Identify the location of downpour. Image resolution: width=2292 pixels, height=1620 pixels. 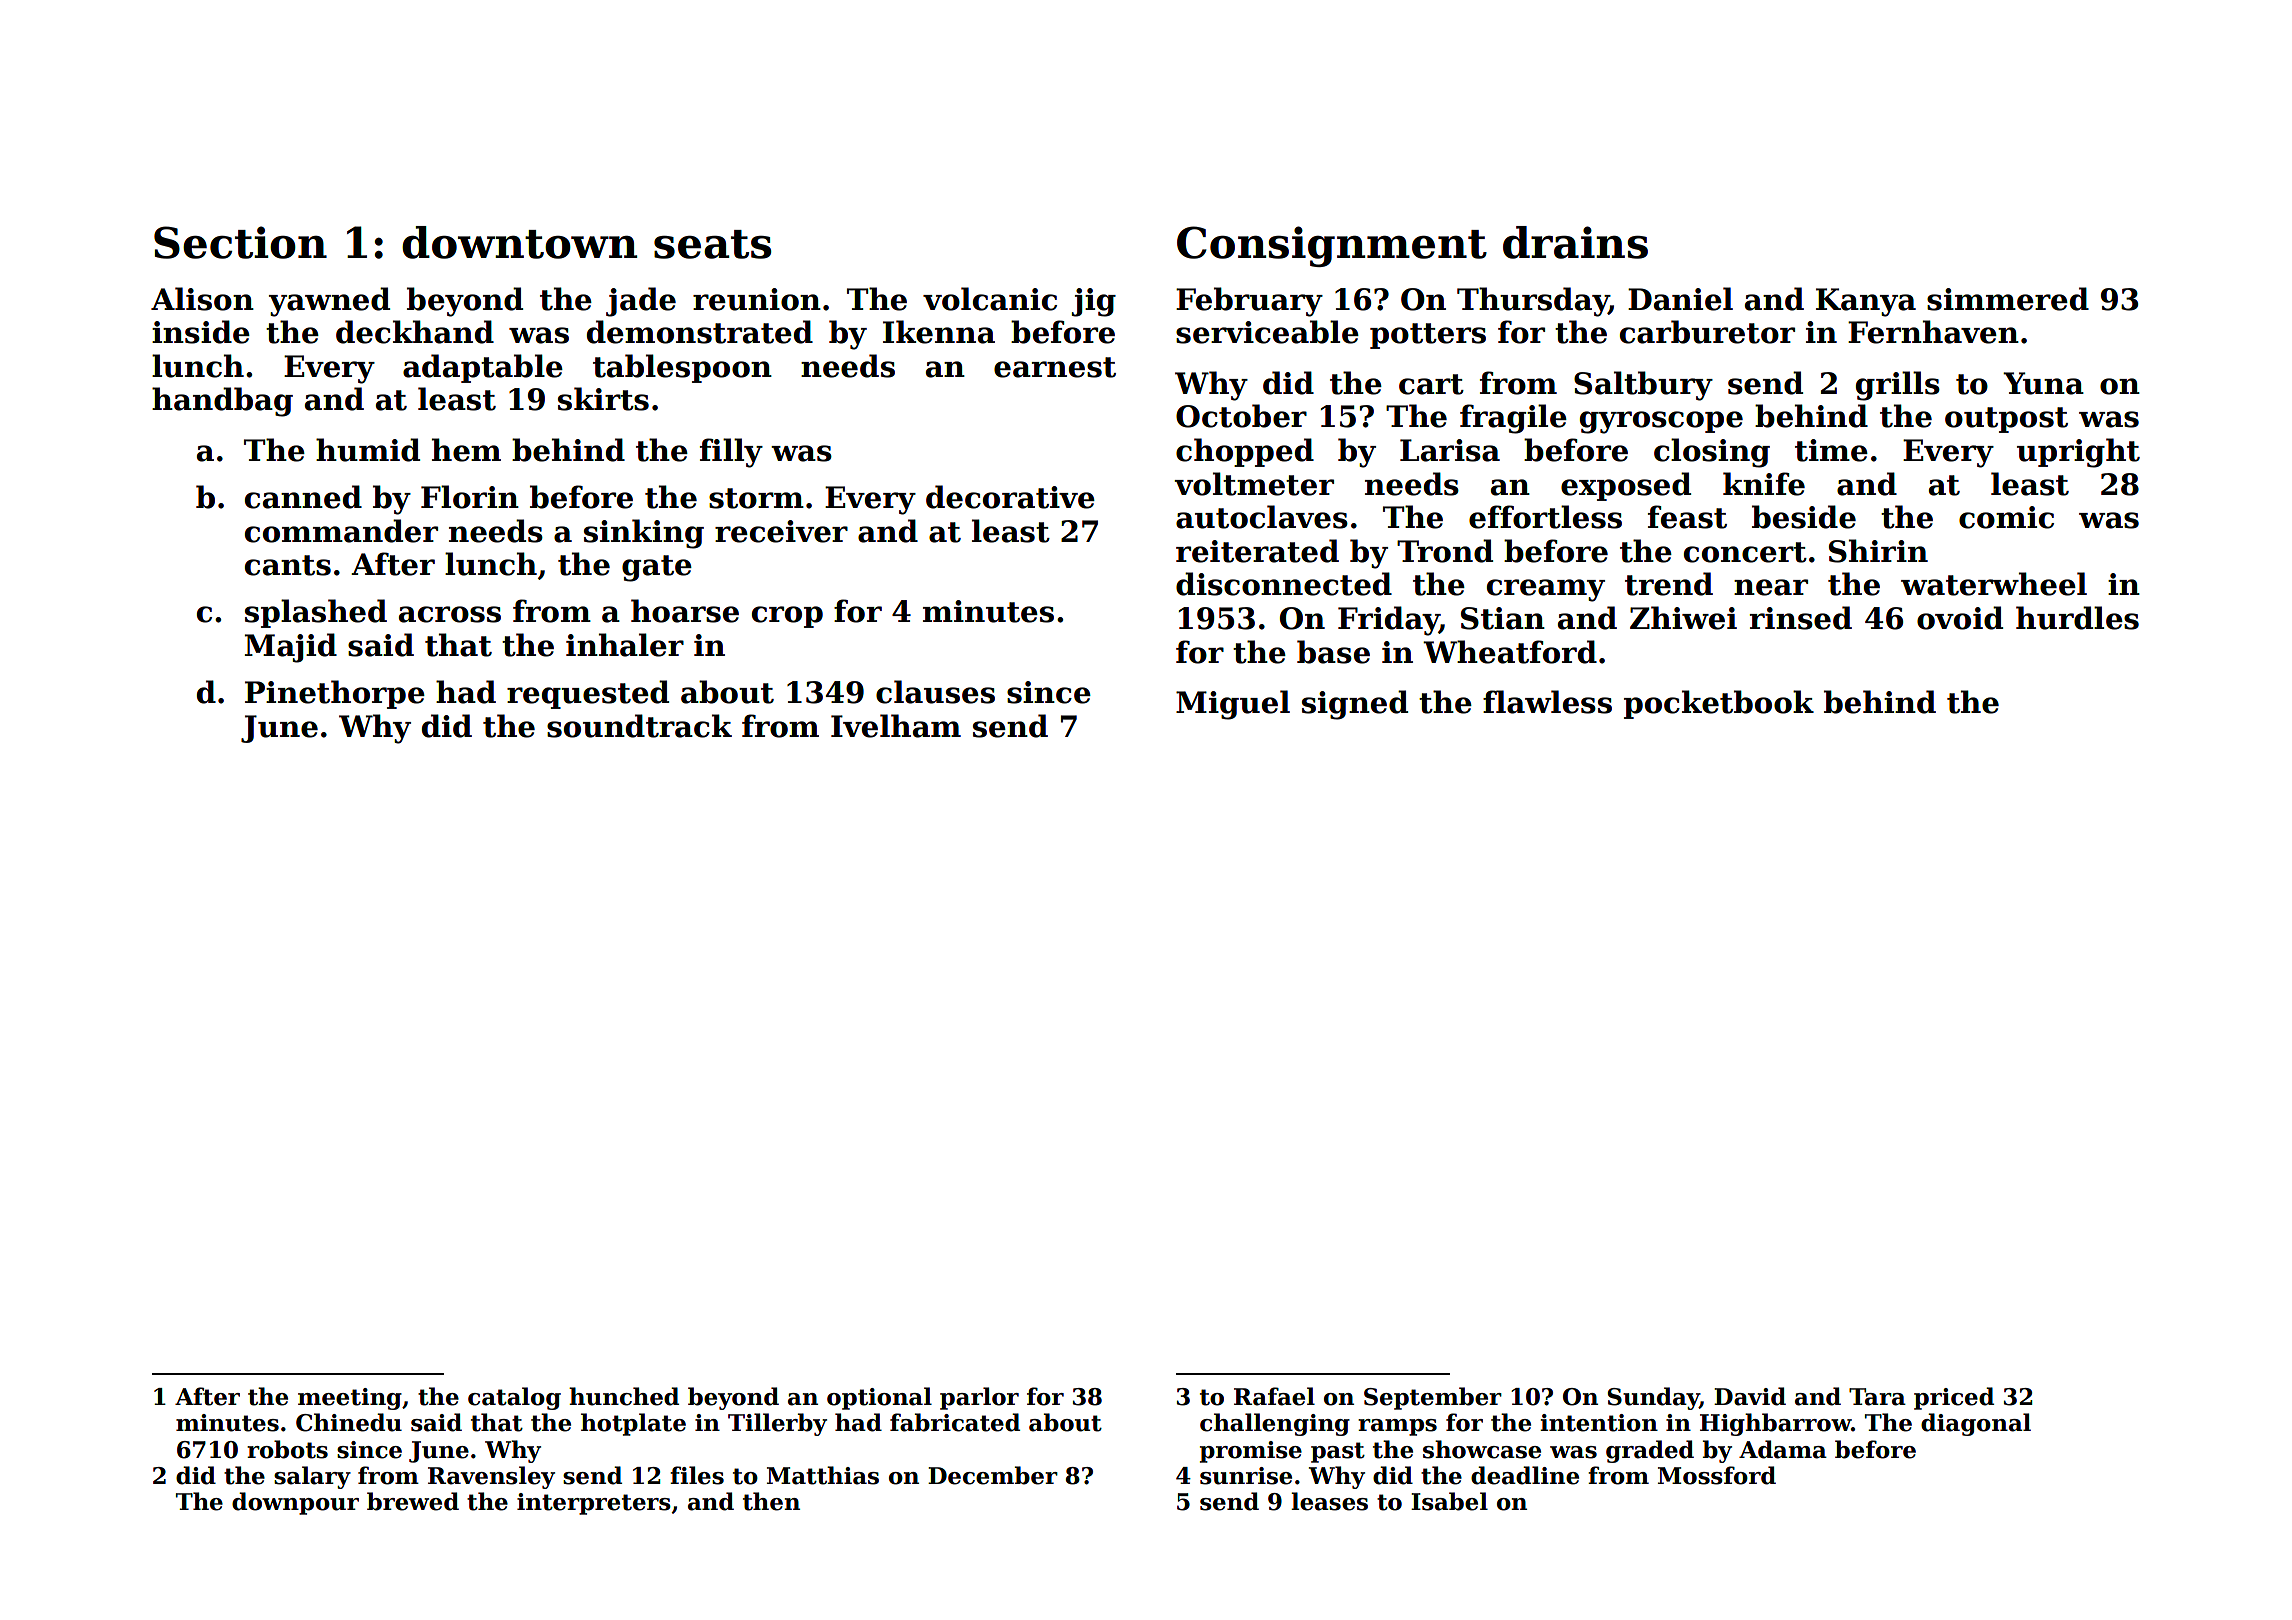
(295, 1503).
